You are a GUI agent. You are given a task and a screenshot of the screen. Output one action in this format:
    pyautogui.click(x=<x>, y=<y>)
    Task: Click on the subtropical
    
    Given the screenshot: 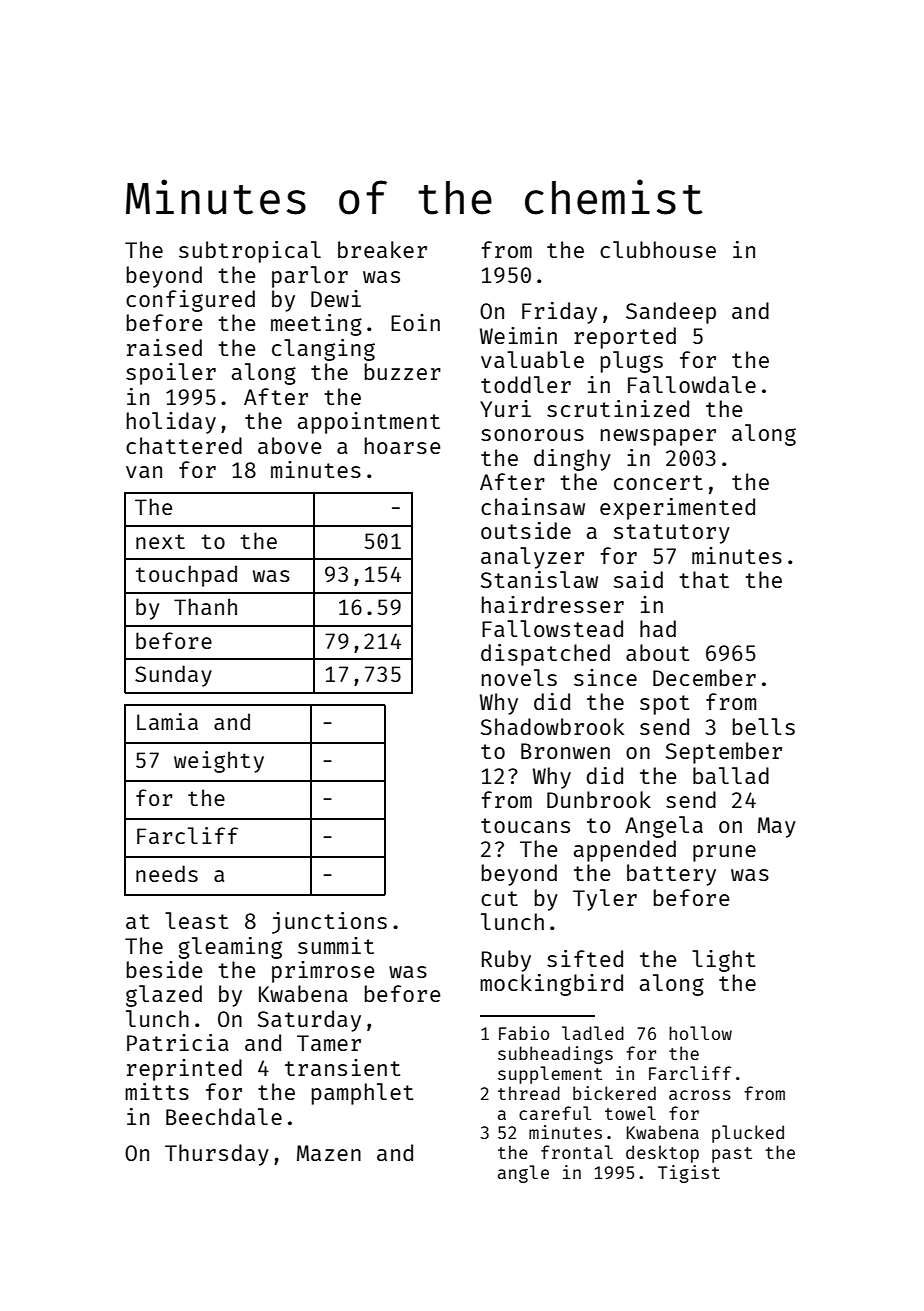 What is the action you would take?
    pyautogui.click(x=250, y=252)
